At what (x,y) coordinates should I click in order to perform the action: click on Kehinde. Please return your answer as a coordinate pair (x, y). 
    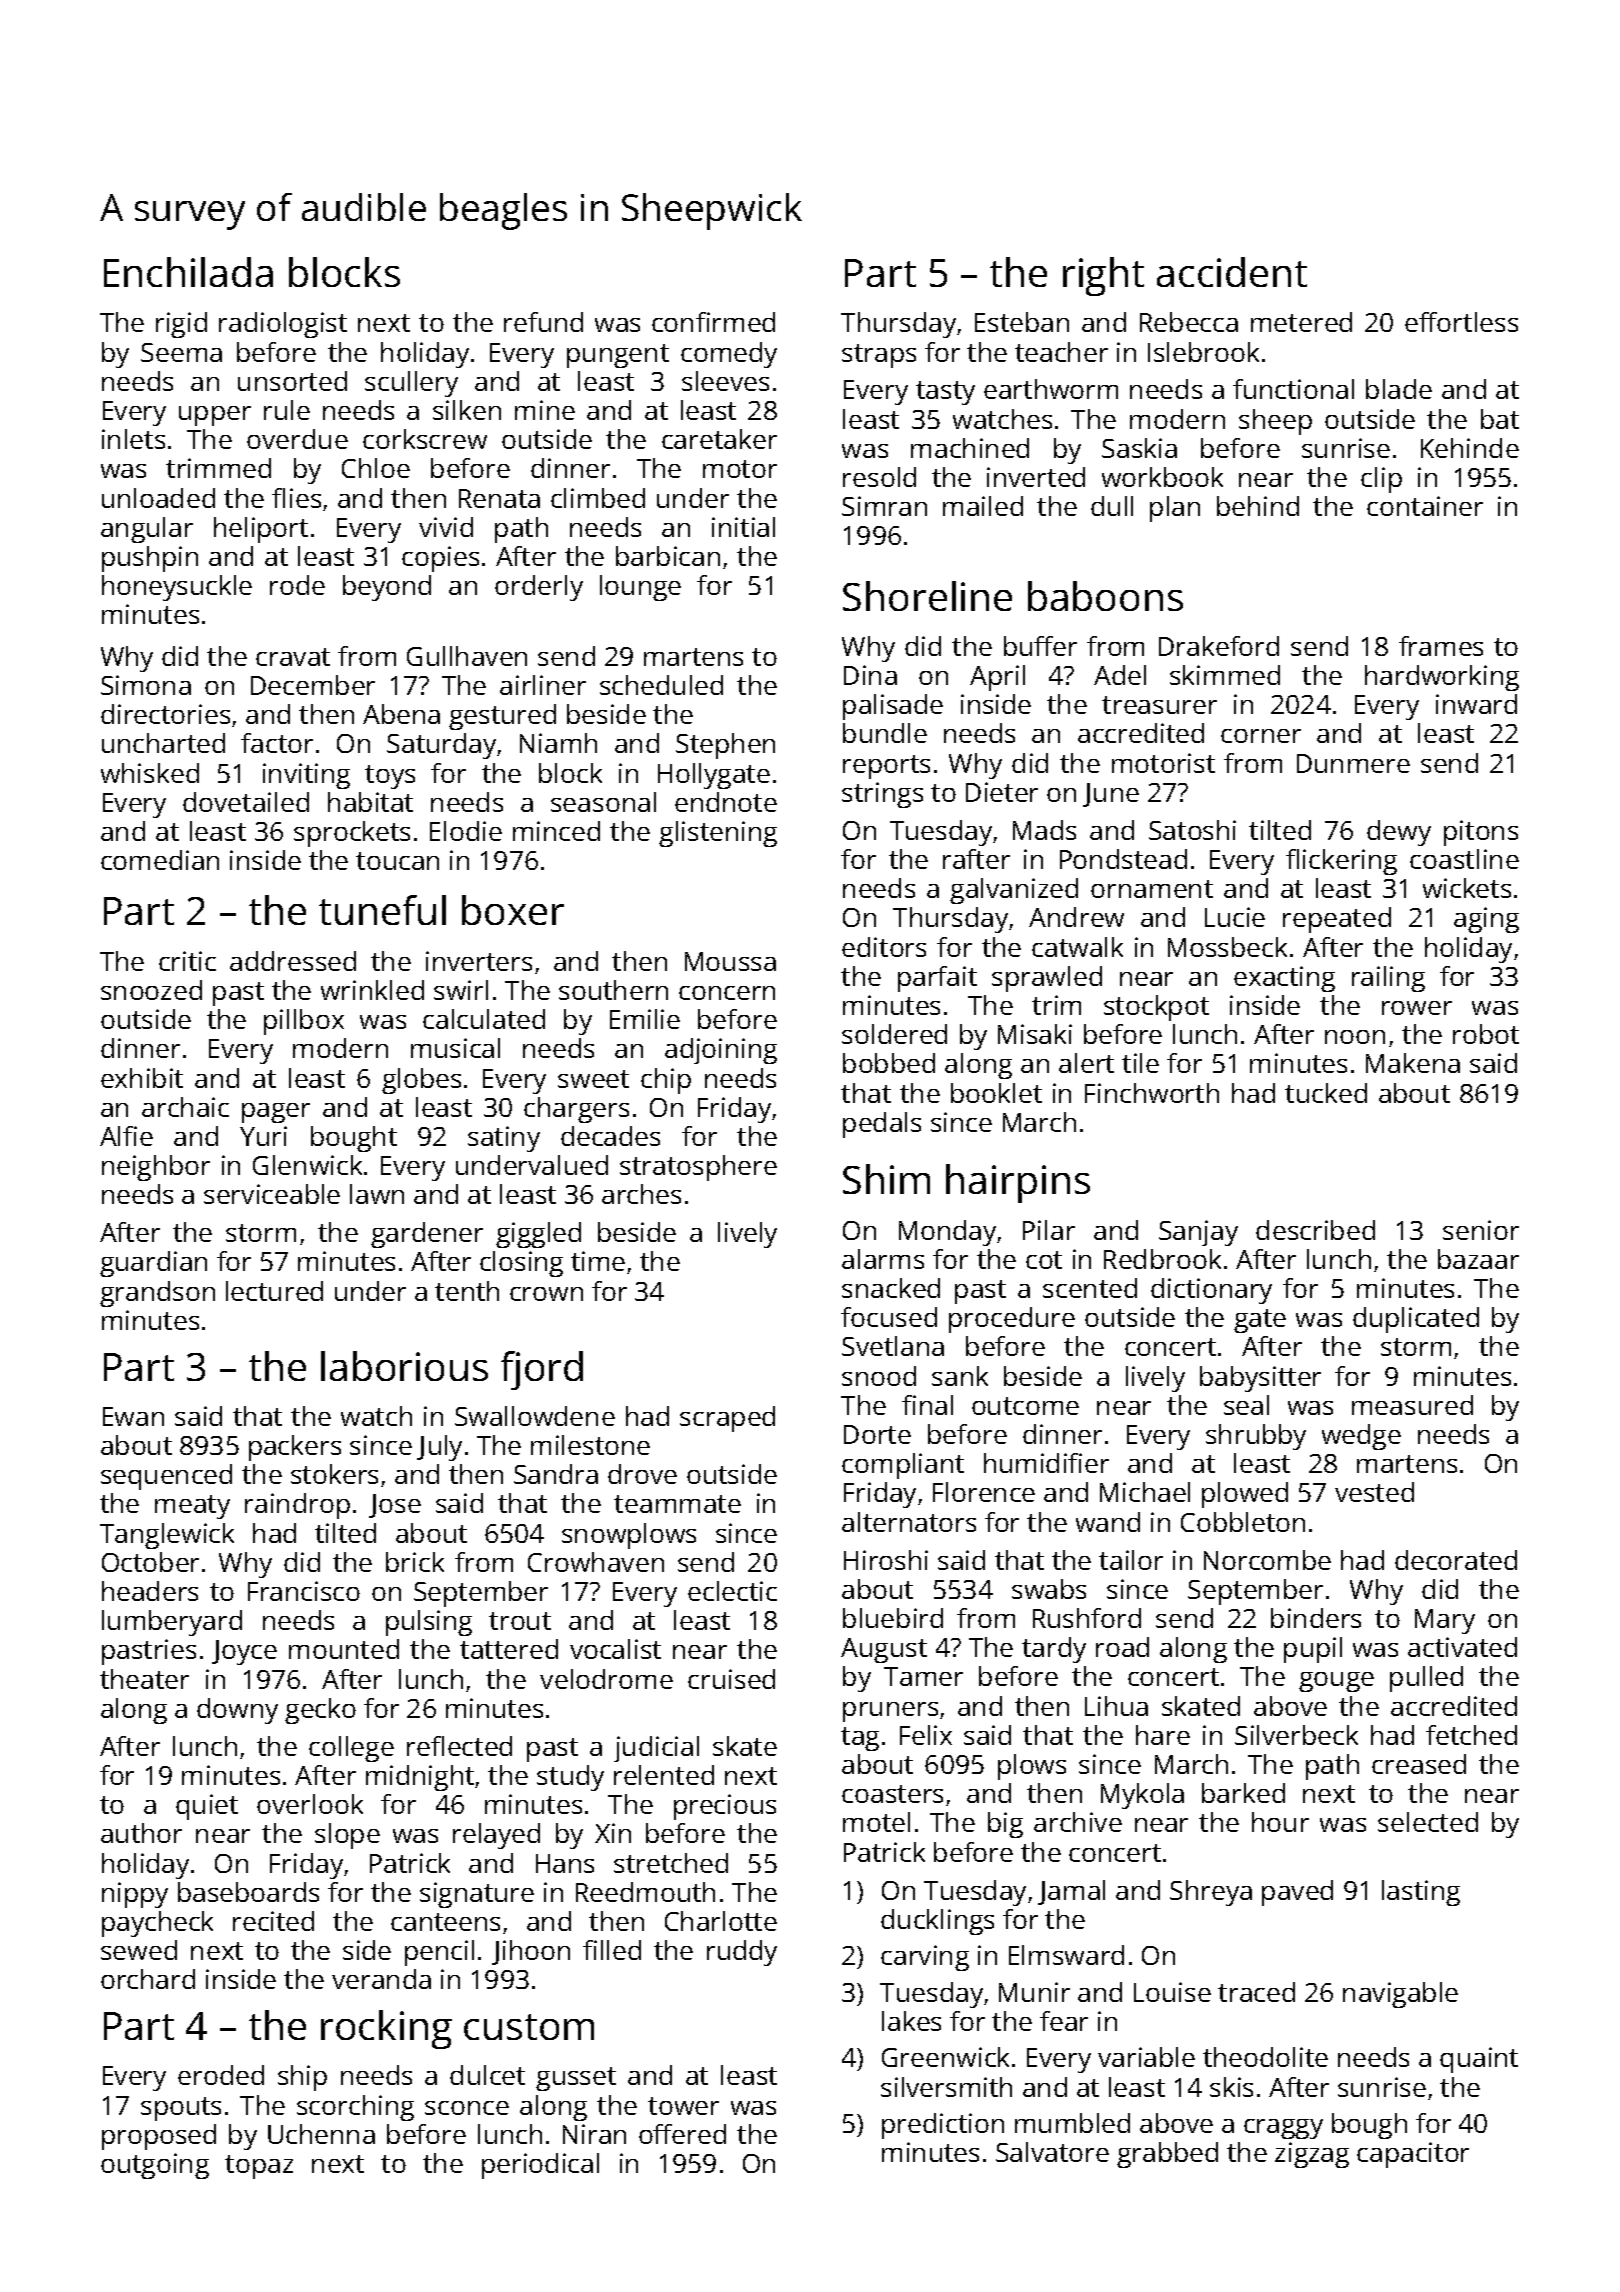
    Looking at the image, I should click on (1470, 448).
